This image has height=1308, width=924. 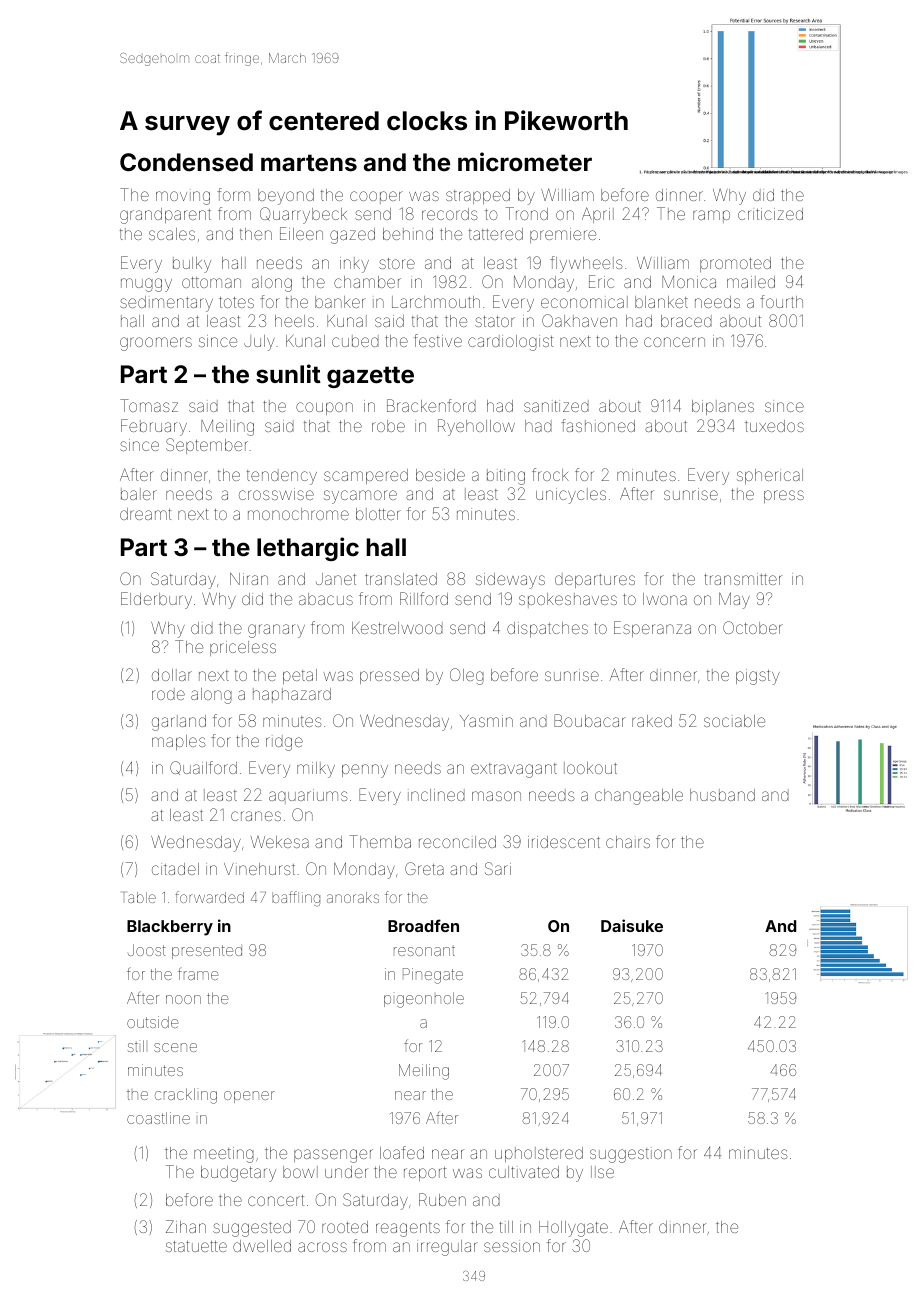 I want to click on ramp, so click(x=711, y=216).
